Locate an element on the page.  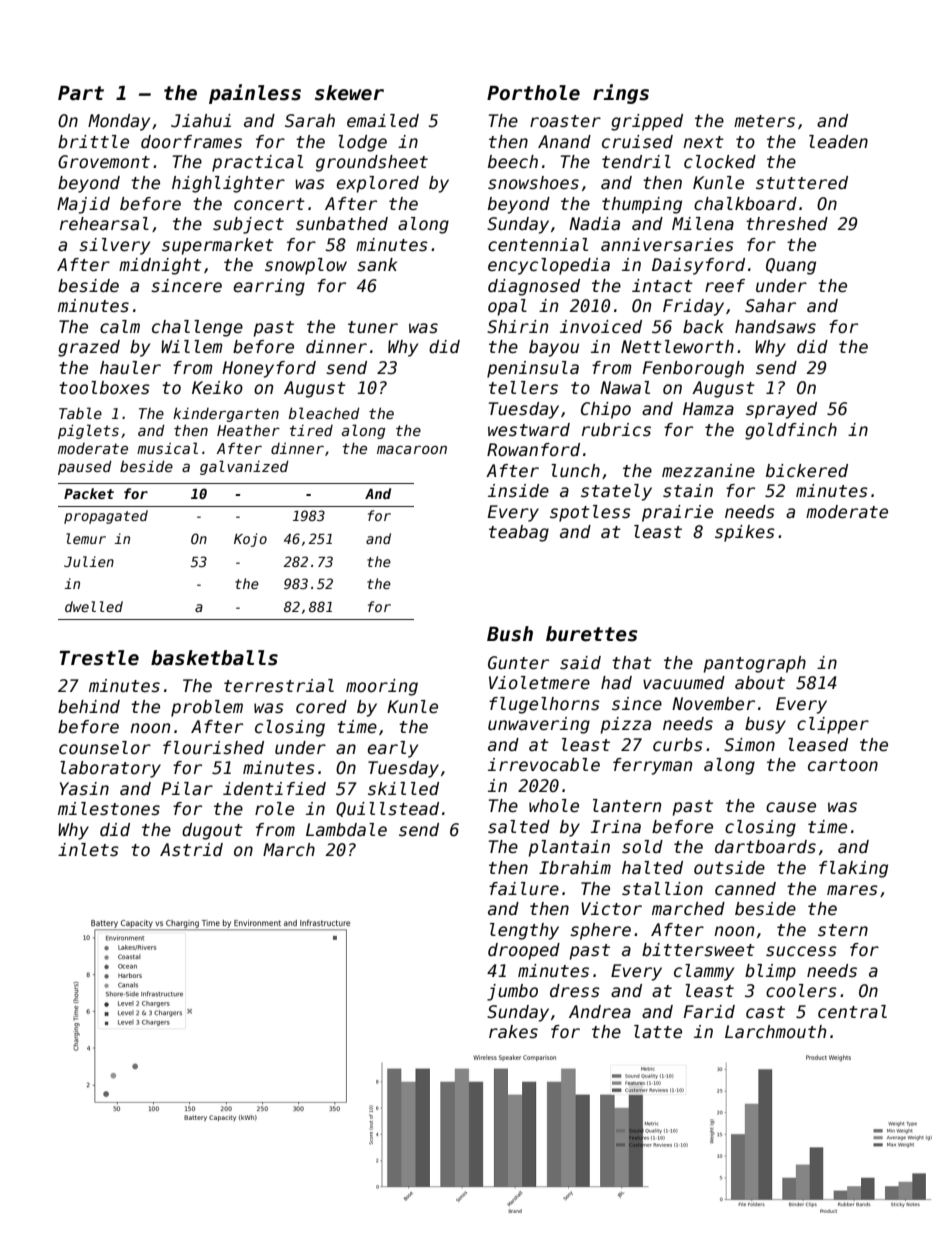
Trestle is located at coordinates (99, 658).
